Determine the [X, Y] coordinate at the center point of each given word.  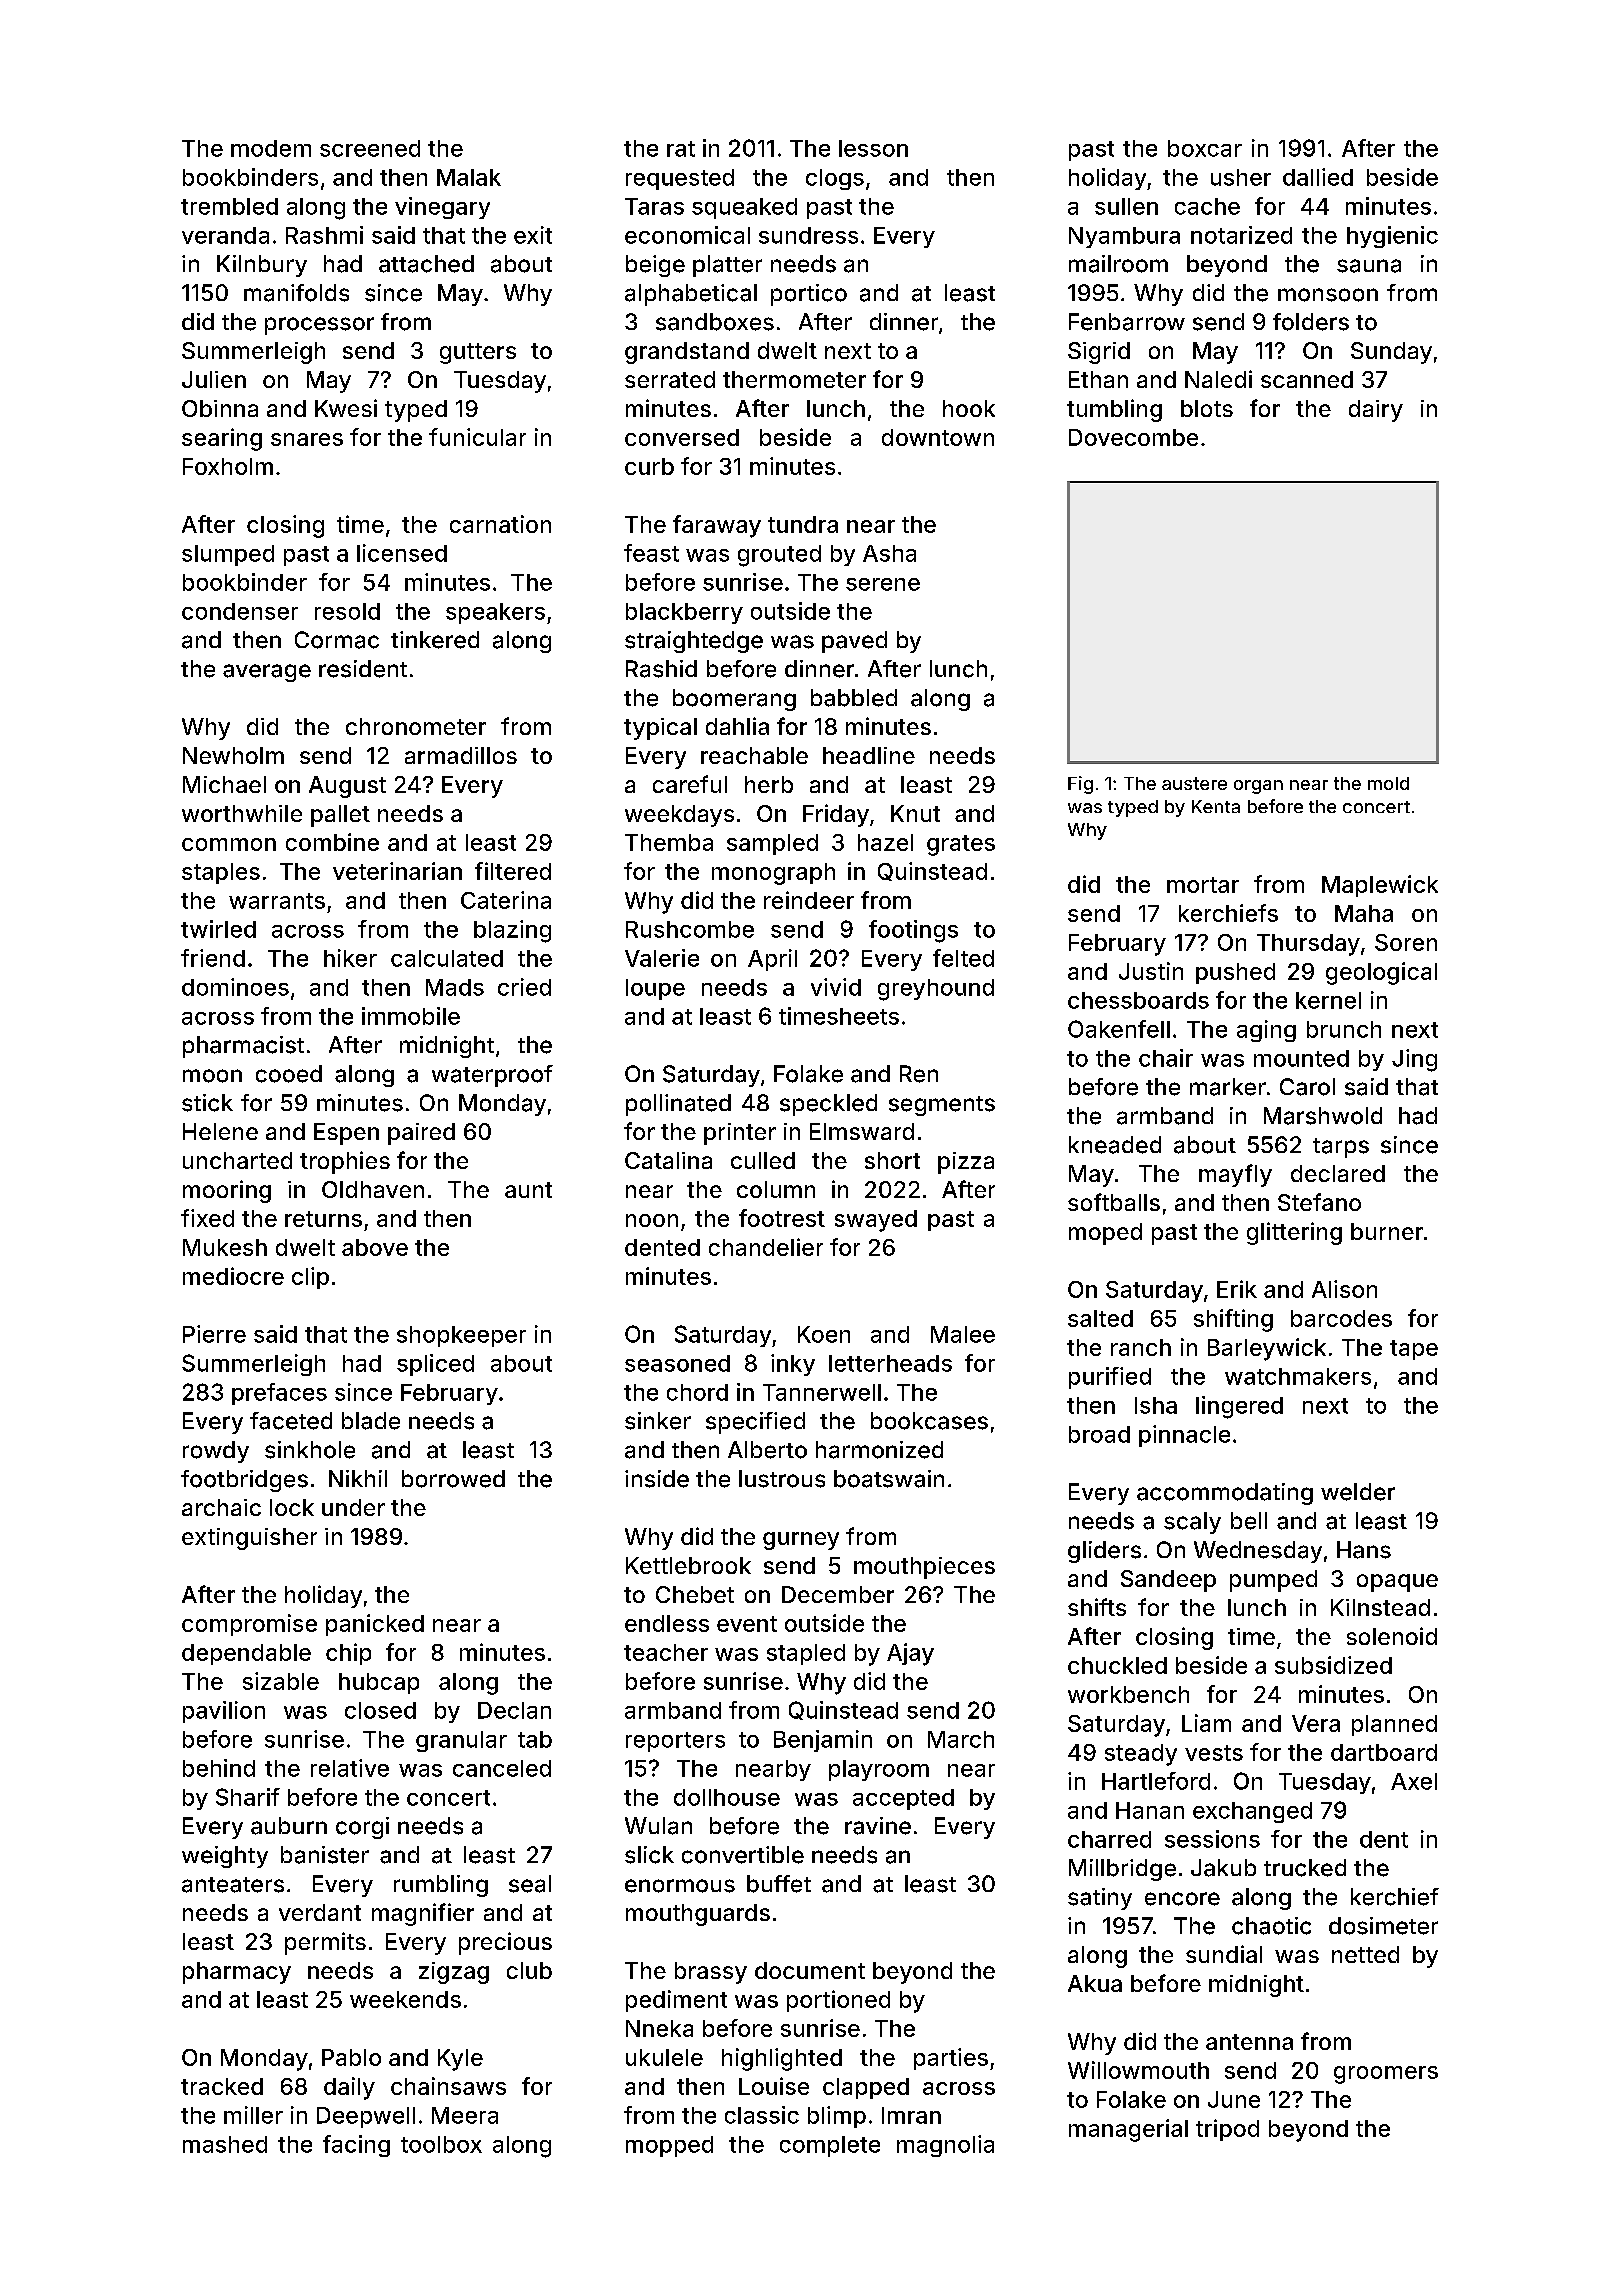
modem [271, 148]
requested [680, 179]
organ [1258, 787]
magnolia [945, 2146]
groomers [1386, 2075]
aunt [528, 1190]
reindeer [809, 900]
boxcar [1205, 148]
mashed [225, 2144]
